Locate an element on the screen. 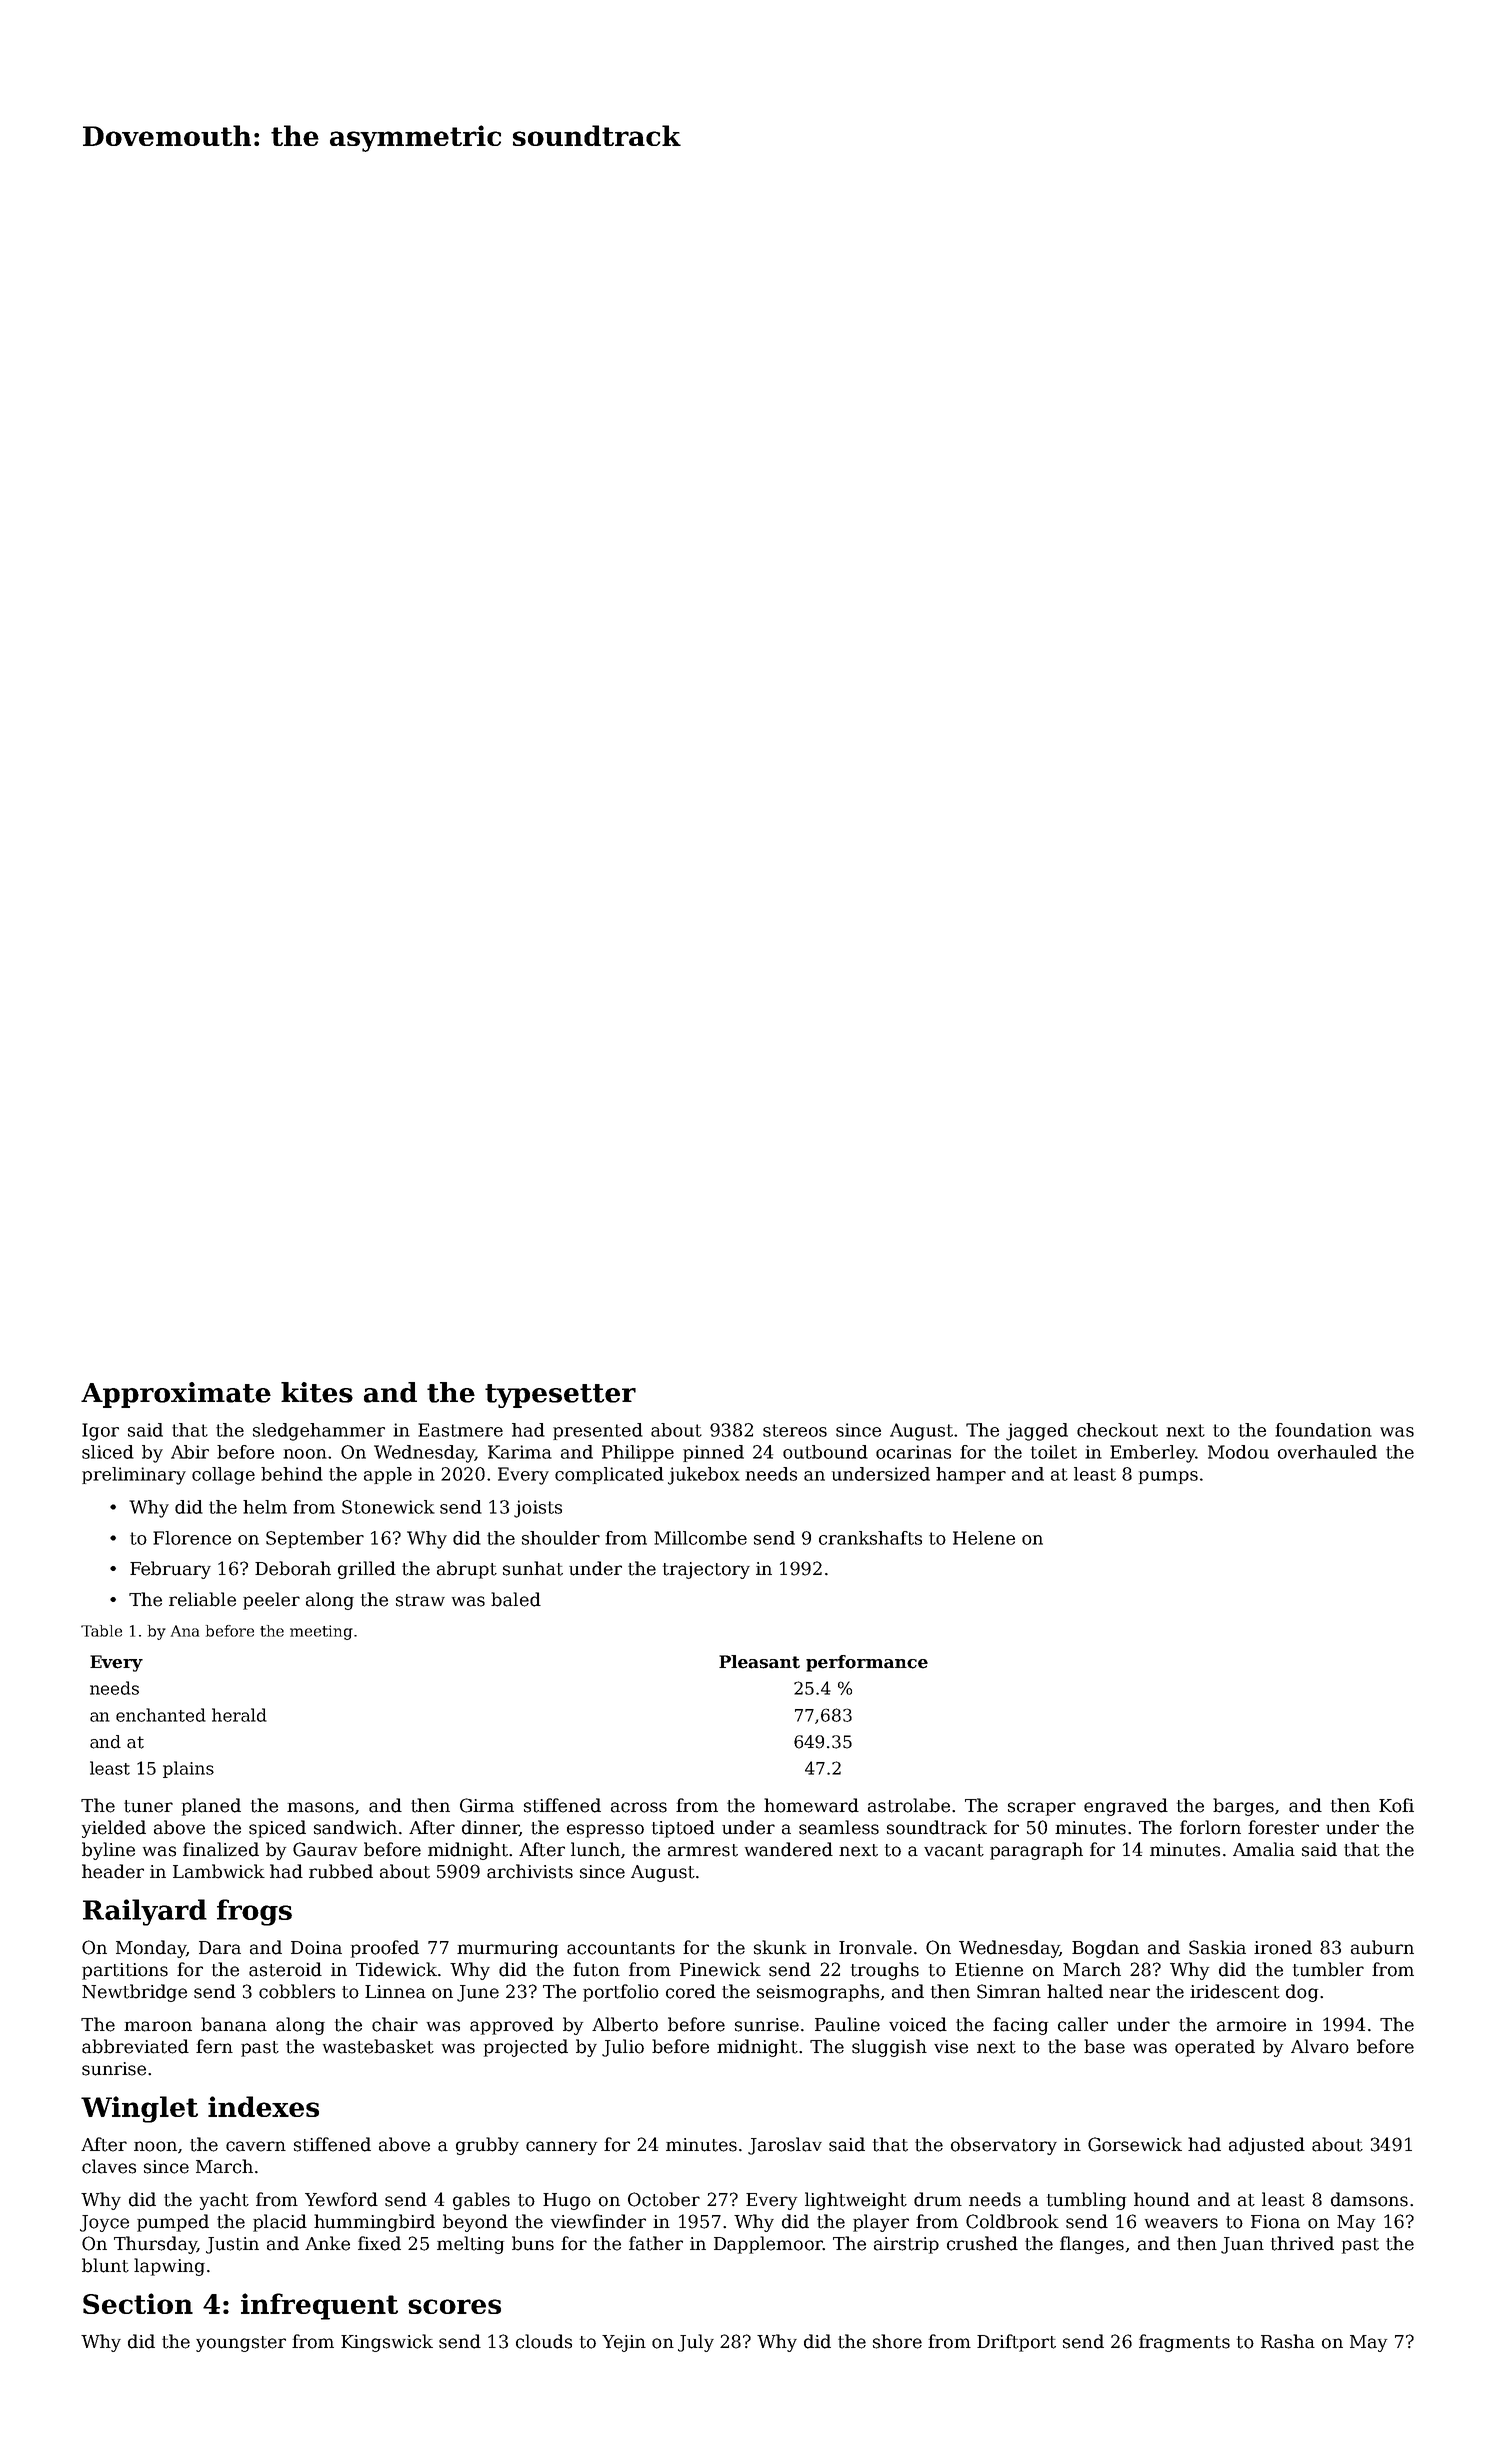 The width and height of the screenshot is (1496, 2464). Kofi is located at coordinates (1396, 1805).
